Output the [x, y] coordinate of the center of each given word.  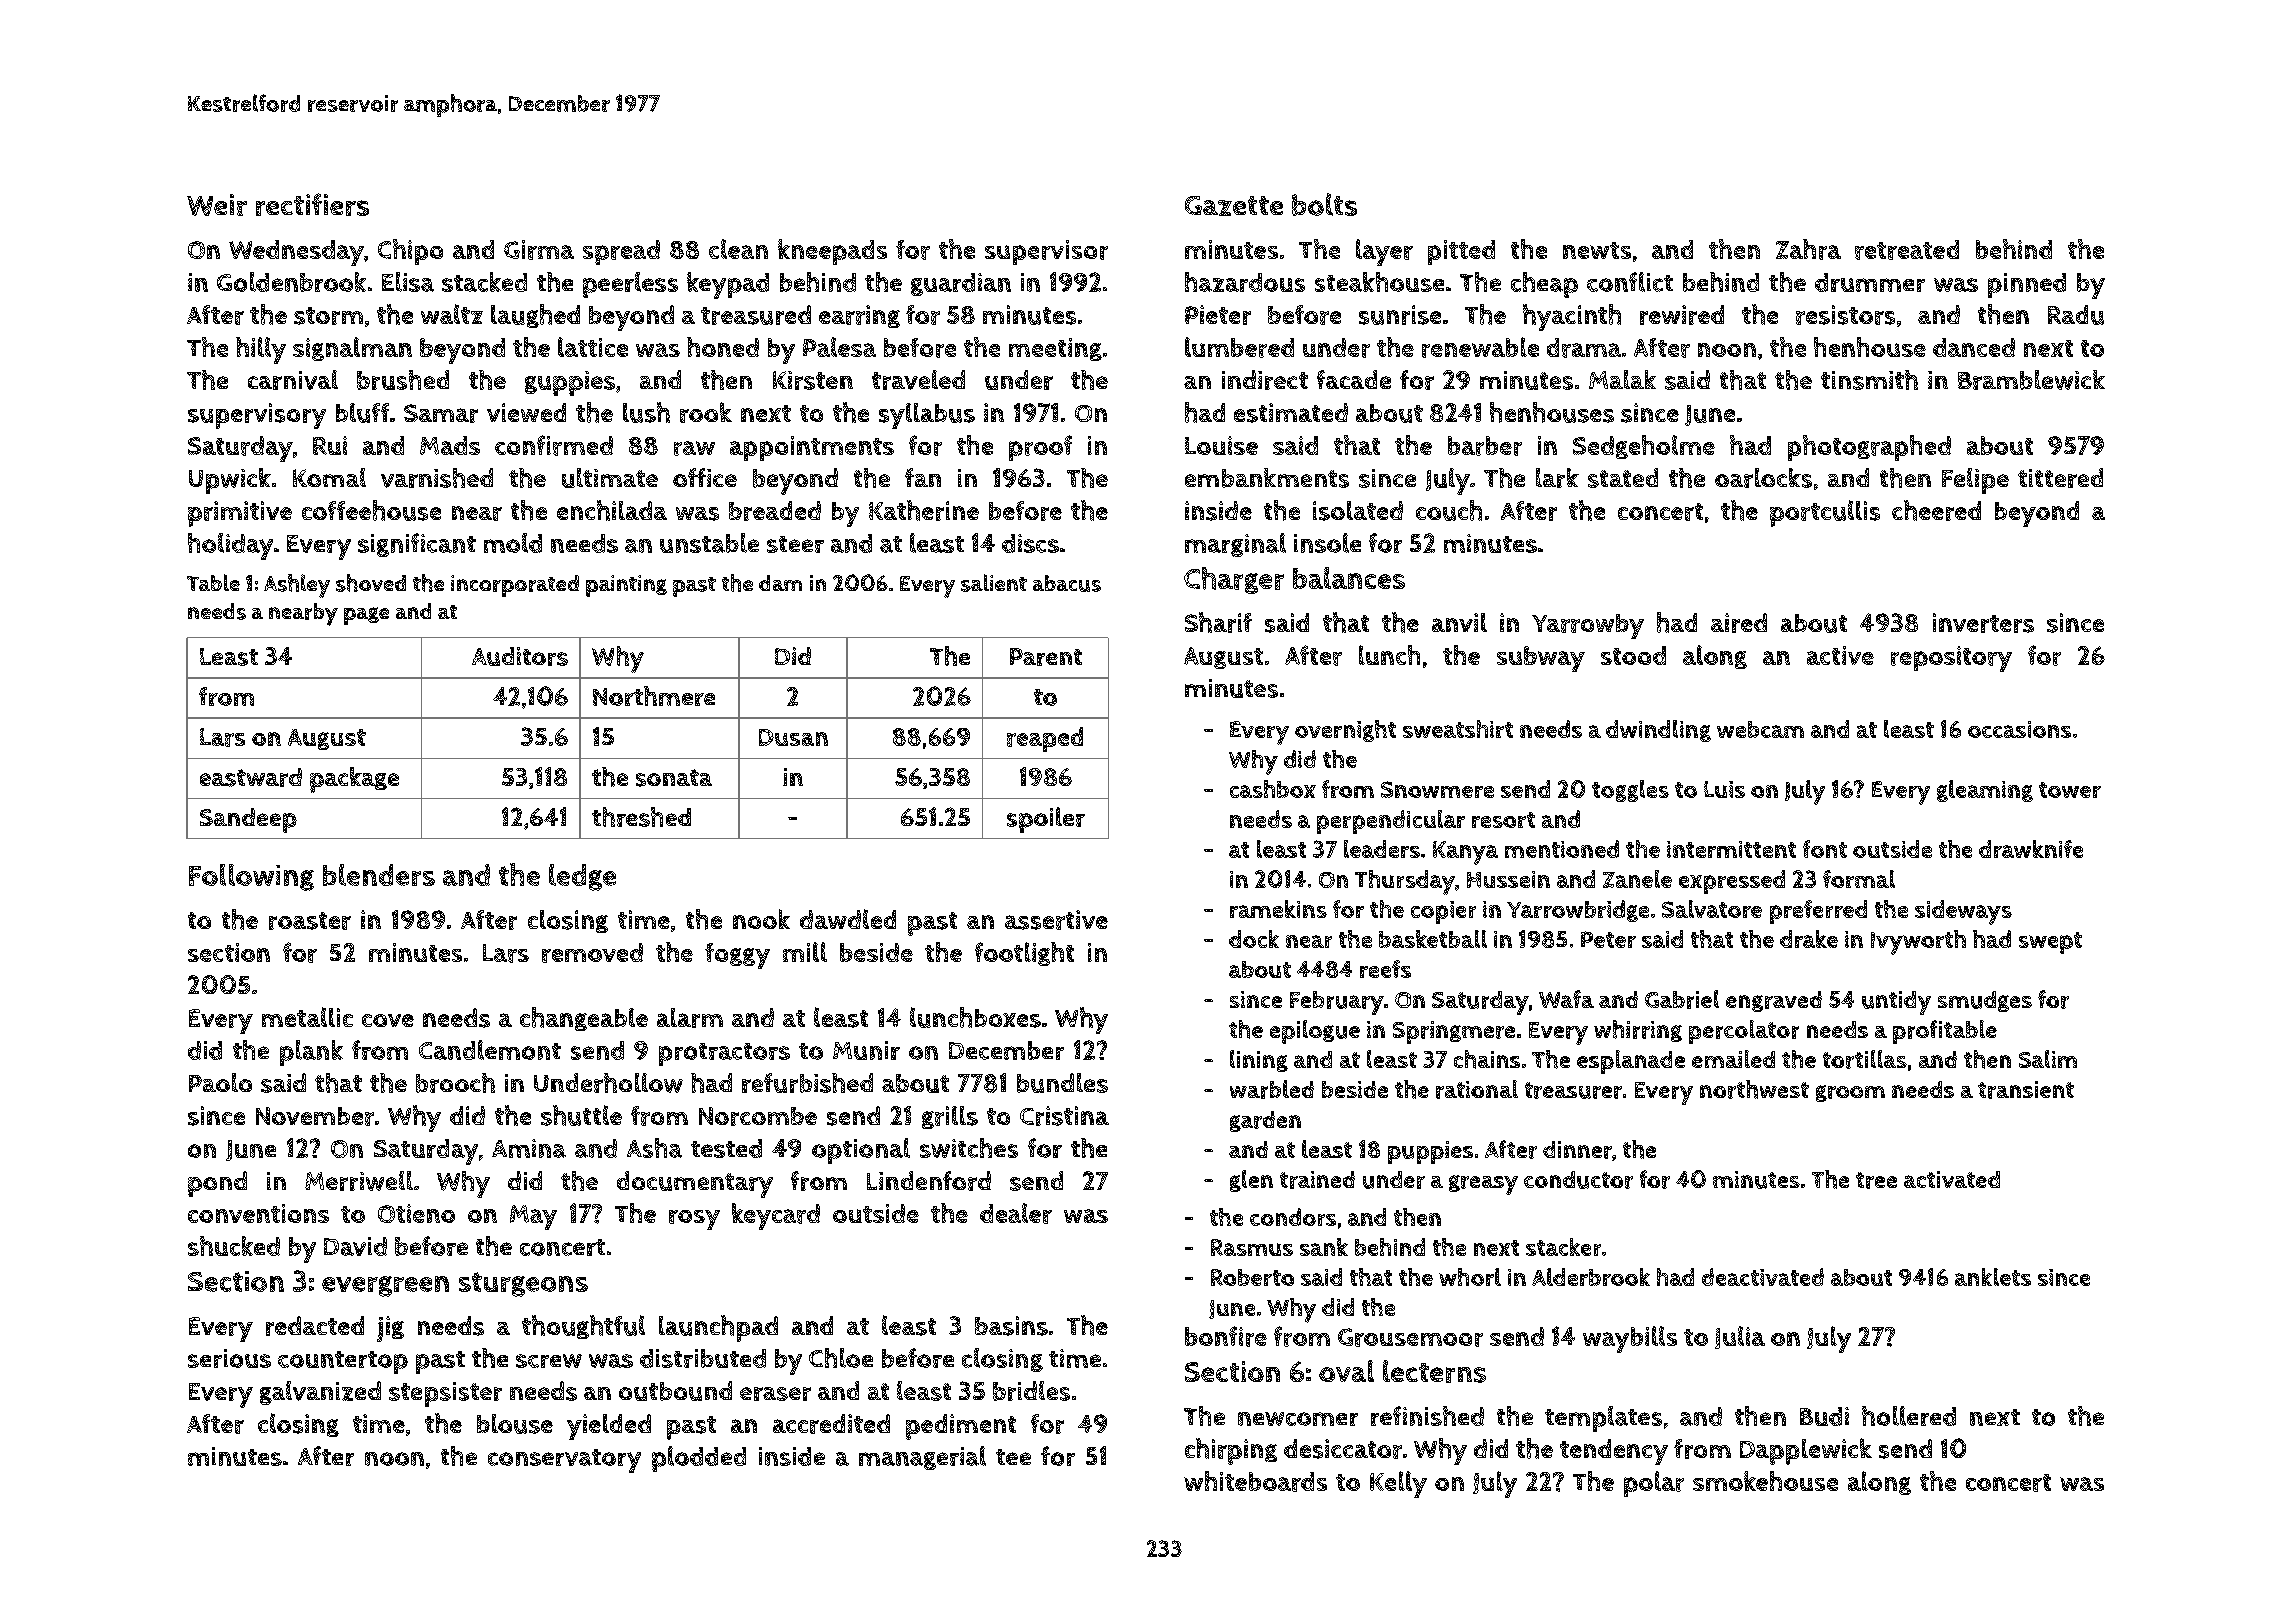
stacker [1563, 1247]
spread [621, 252]
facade [1354, 379]
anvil [1459, 622]
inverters [1983, 623]
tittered [2060, 478]
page [366, 616]
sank [1324, 1247]
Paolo [220, 1082]
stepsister [445, 1394]
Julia [1740, 1337]
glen [1251, 1181]
